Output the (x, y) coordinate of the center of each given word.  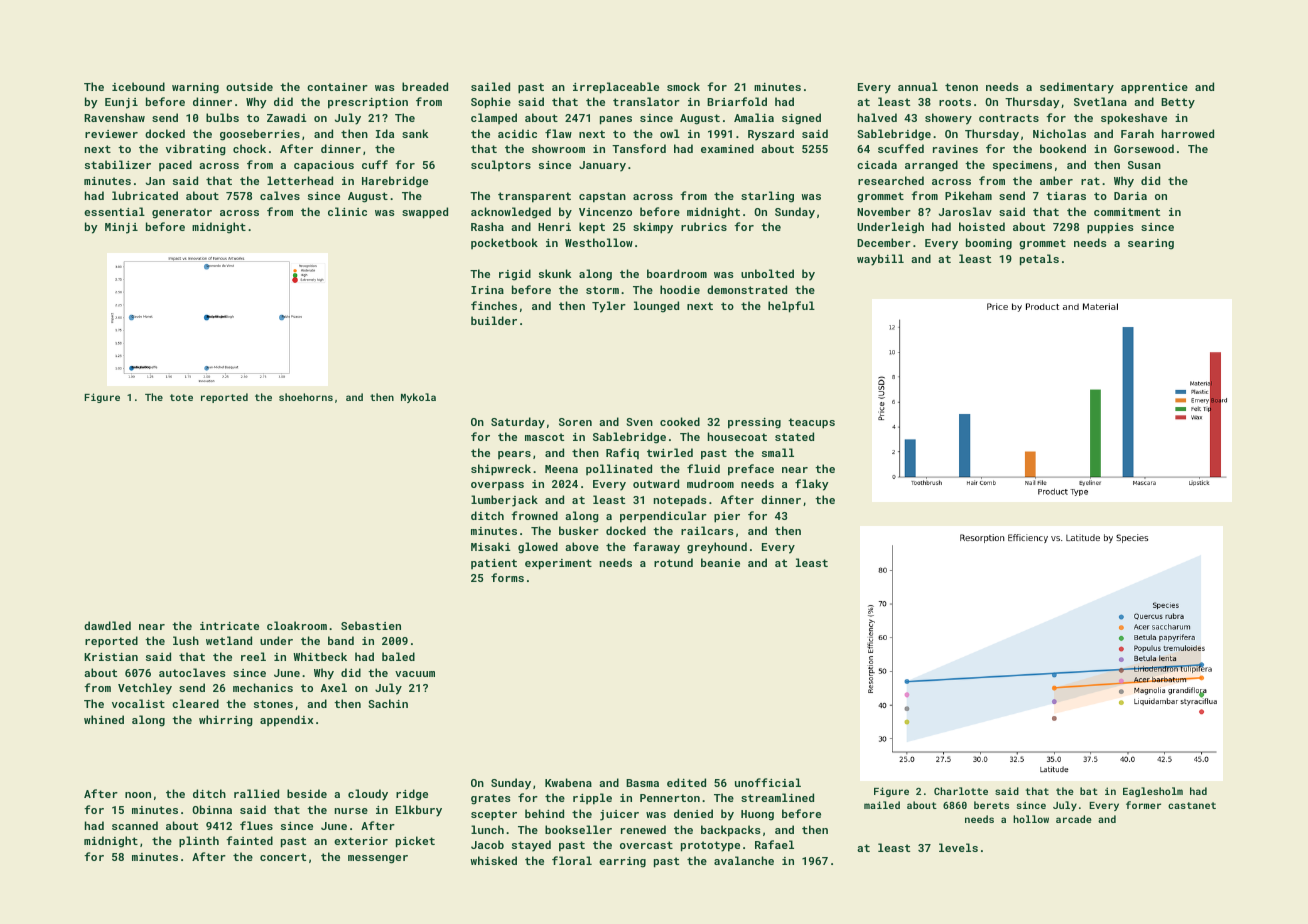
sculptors (501, 165)
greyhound (717, 548)
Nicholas (1059, 133)
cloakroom (297, 625)
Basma (642, 783)
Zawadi (287, 117)
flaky (812, 485)
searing (1151, 244)
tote (181, 397)
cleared (195, 703)
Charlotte (961, 791)
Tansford (639, 148)
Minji (121, 228)
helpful (791, 307)
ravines (955, 149)
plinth (199, 842)
